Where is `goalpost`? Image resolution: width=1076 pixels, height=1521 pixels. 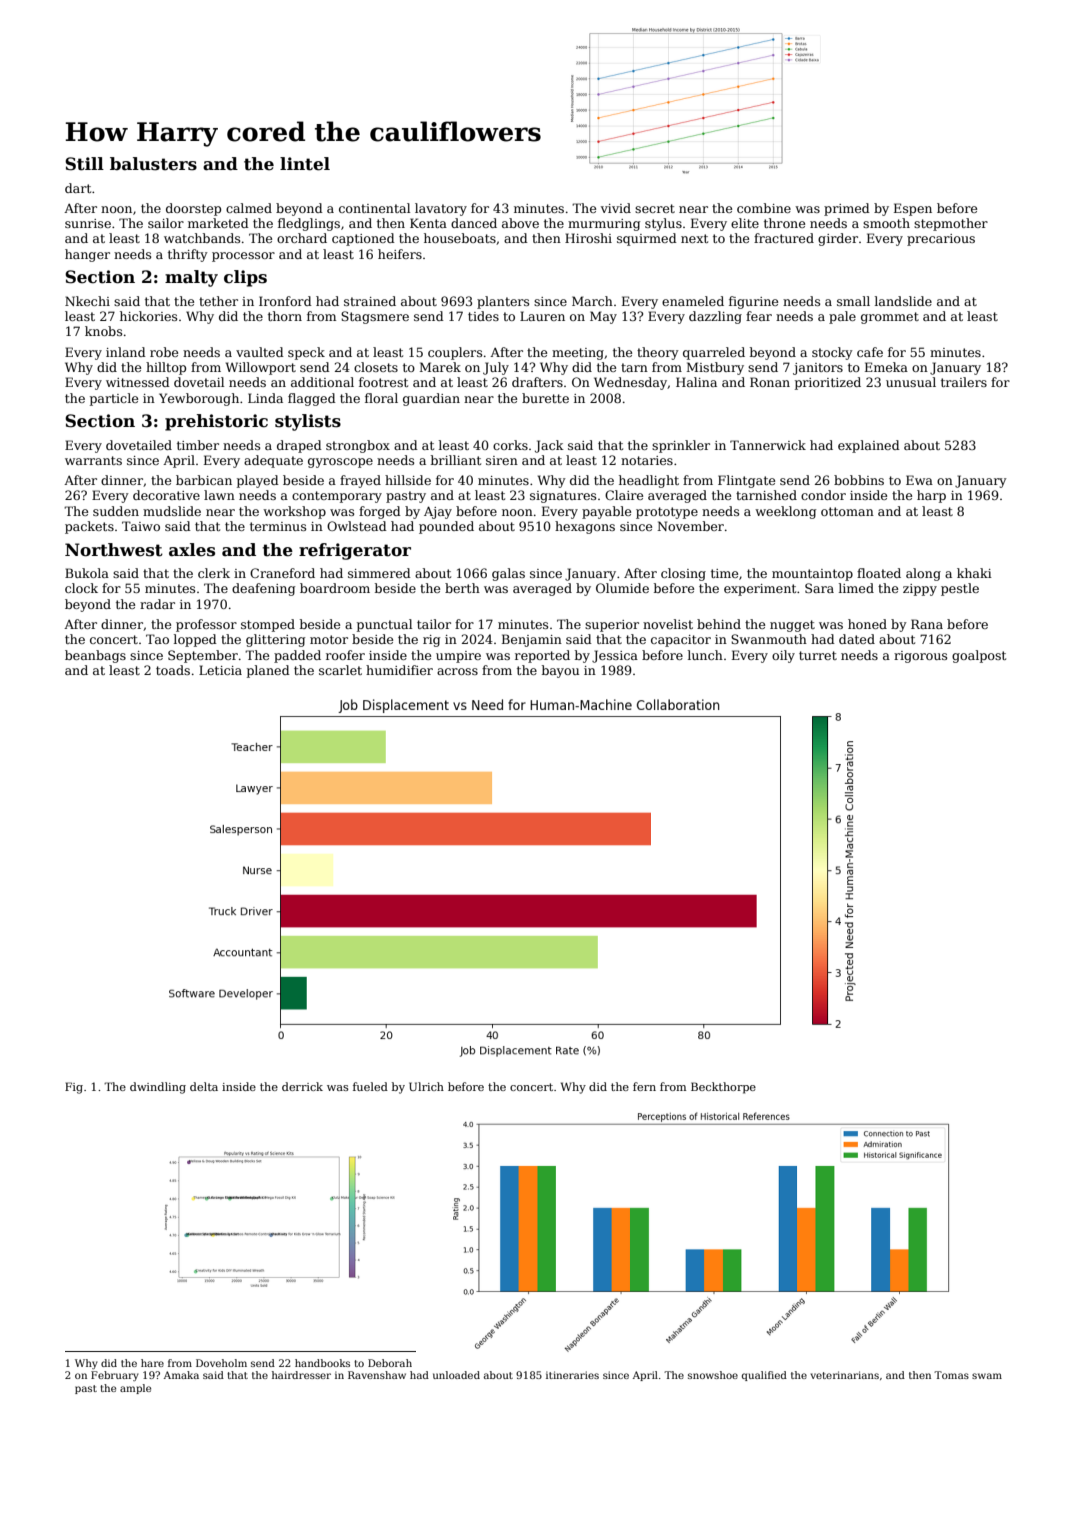 goalpost is located at coordinates (979, 656).
